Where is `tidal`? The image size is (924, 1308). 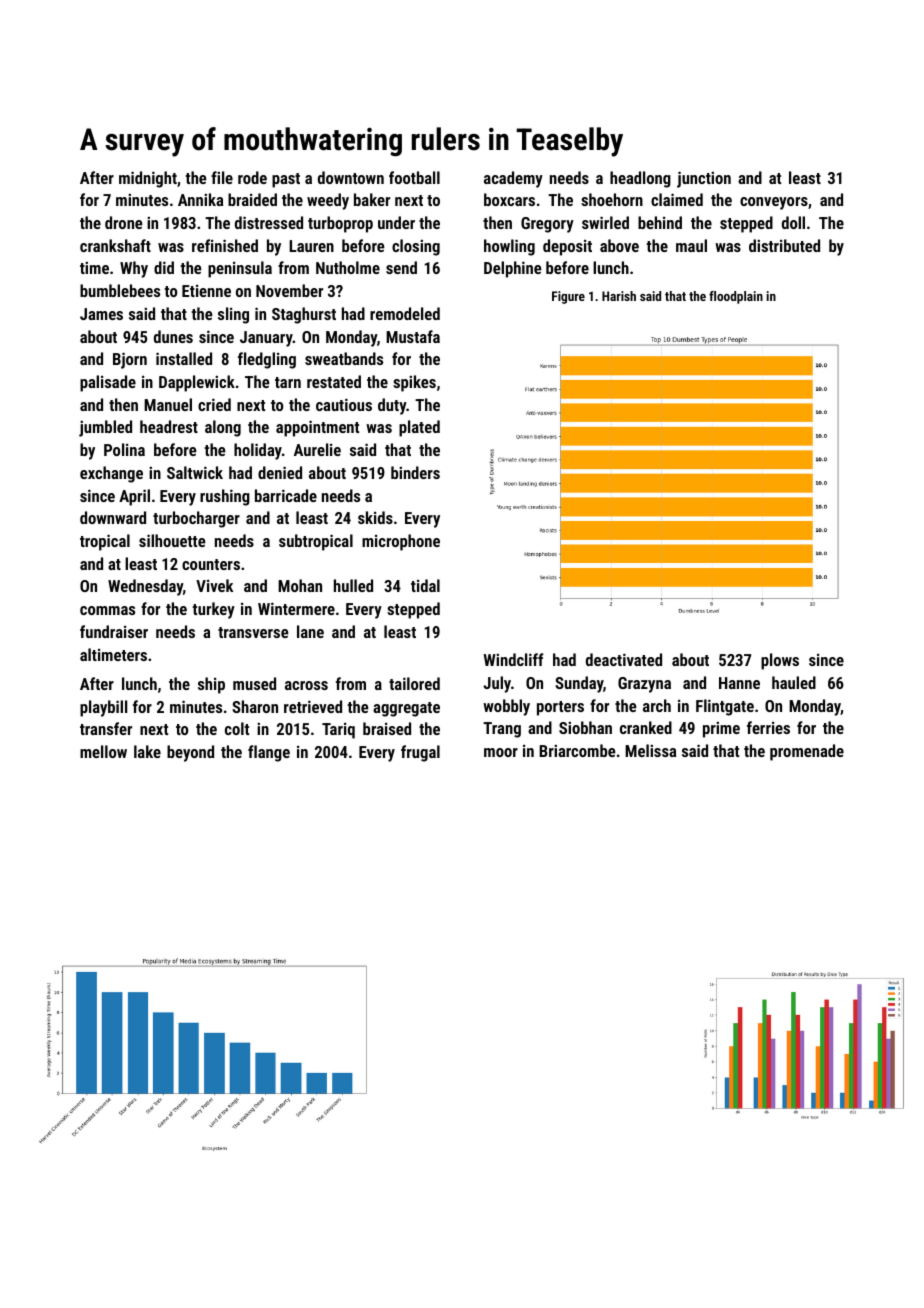 tidal is located at coordinates (425, 585).
